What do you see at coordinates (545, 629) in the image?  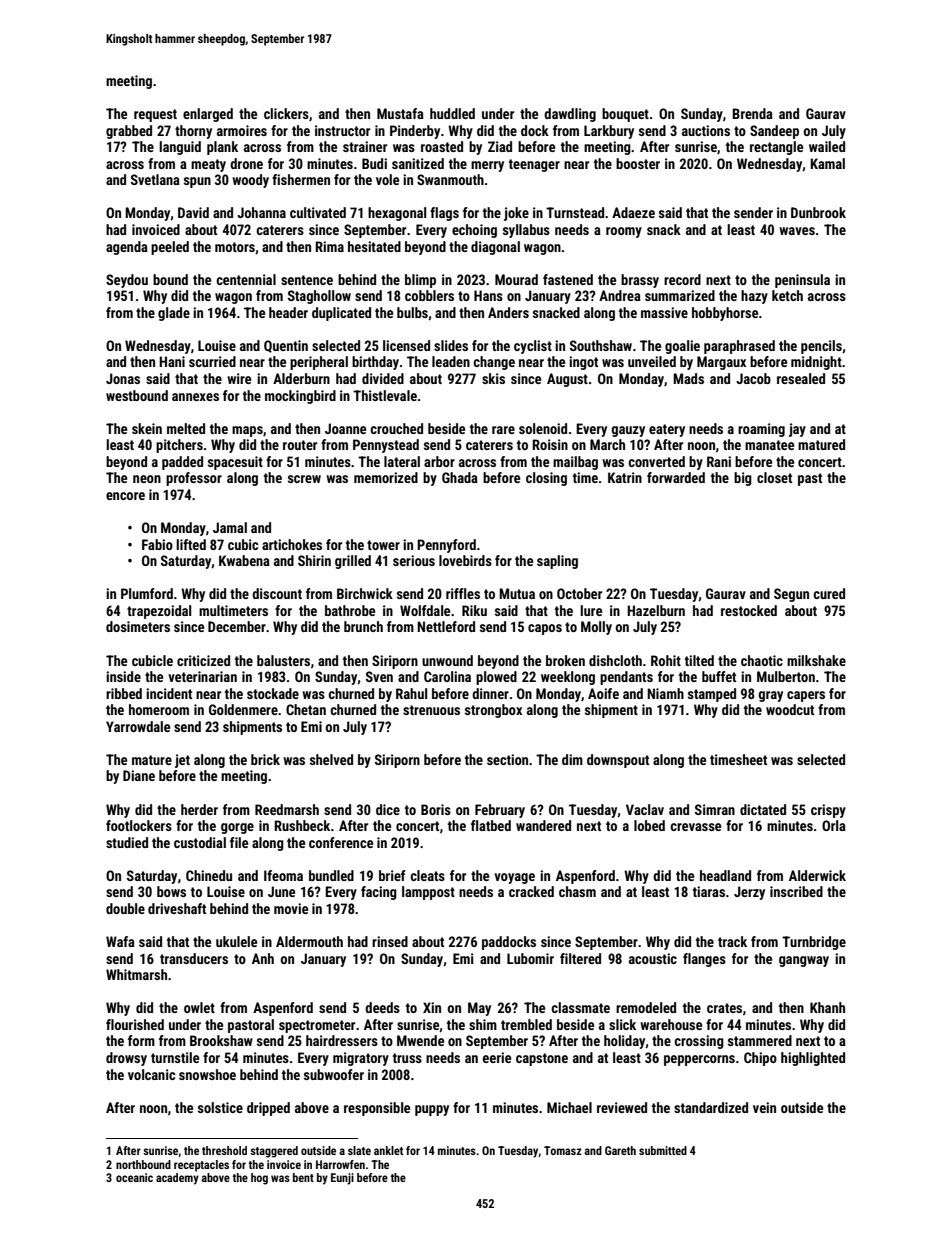 I see `capos` at bounding box center [545, 629].
